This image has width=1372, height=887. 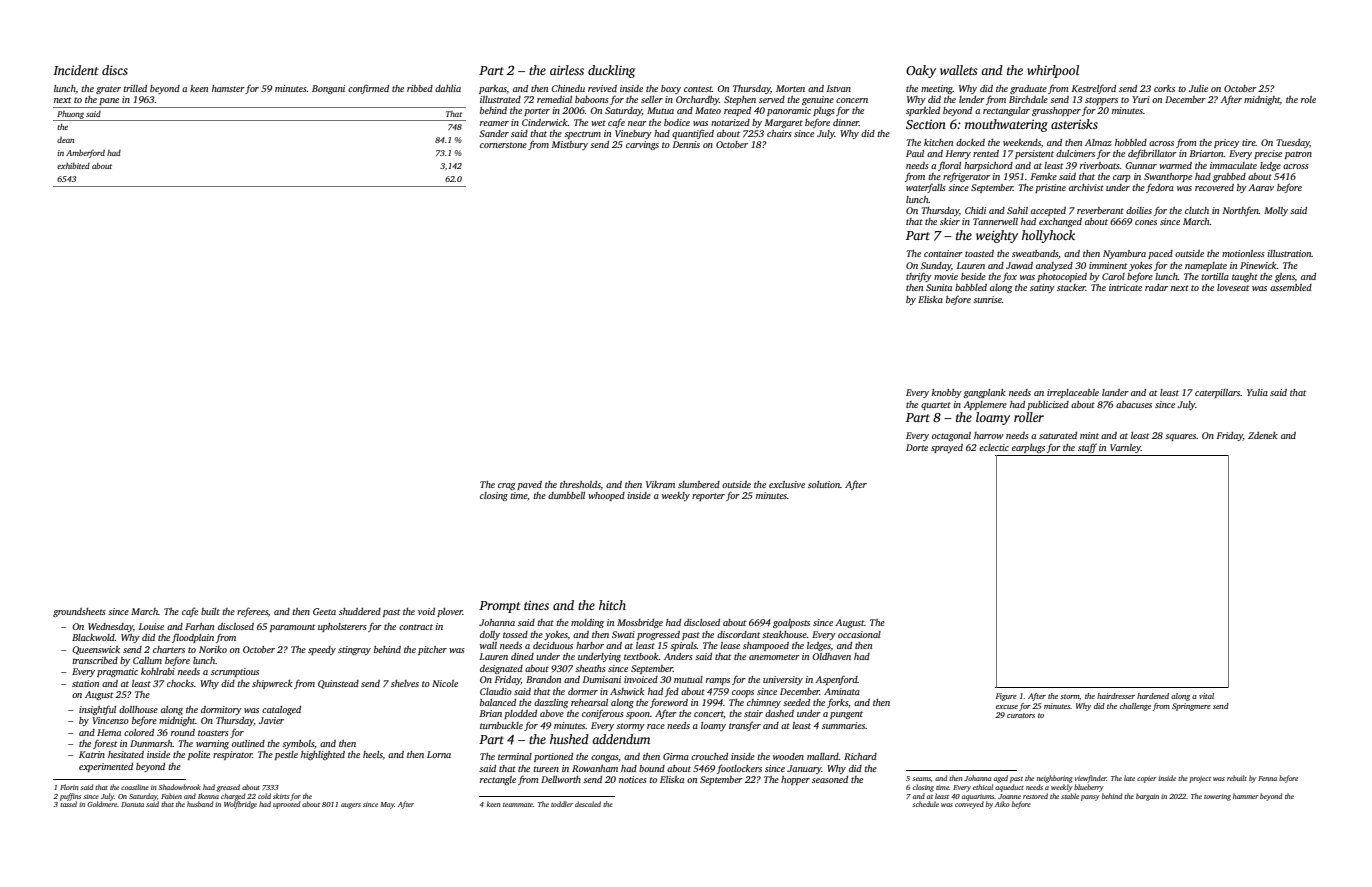 What do you see at coordinates (1002, 804) in the image?
I see `Aiko` at bounding box center [1002, 804].
